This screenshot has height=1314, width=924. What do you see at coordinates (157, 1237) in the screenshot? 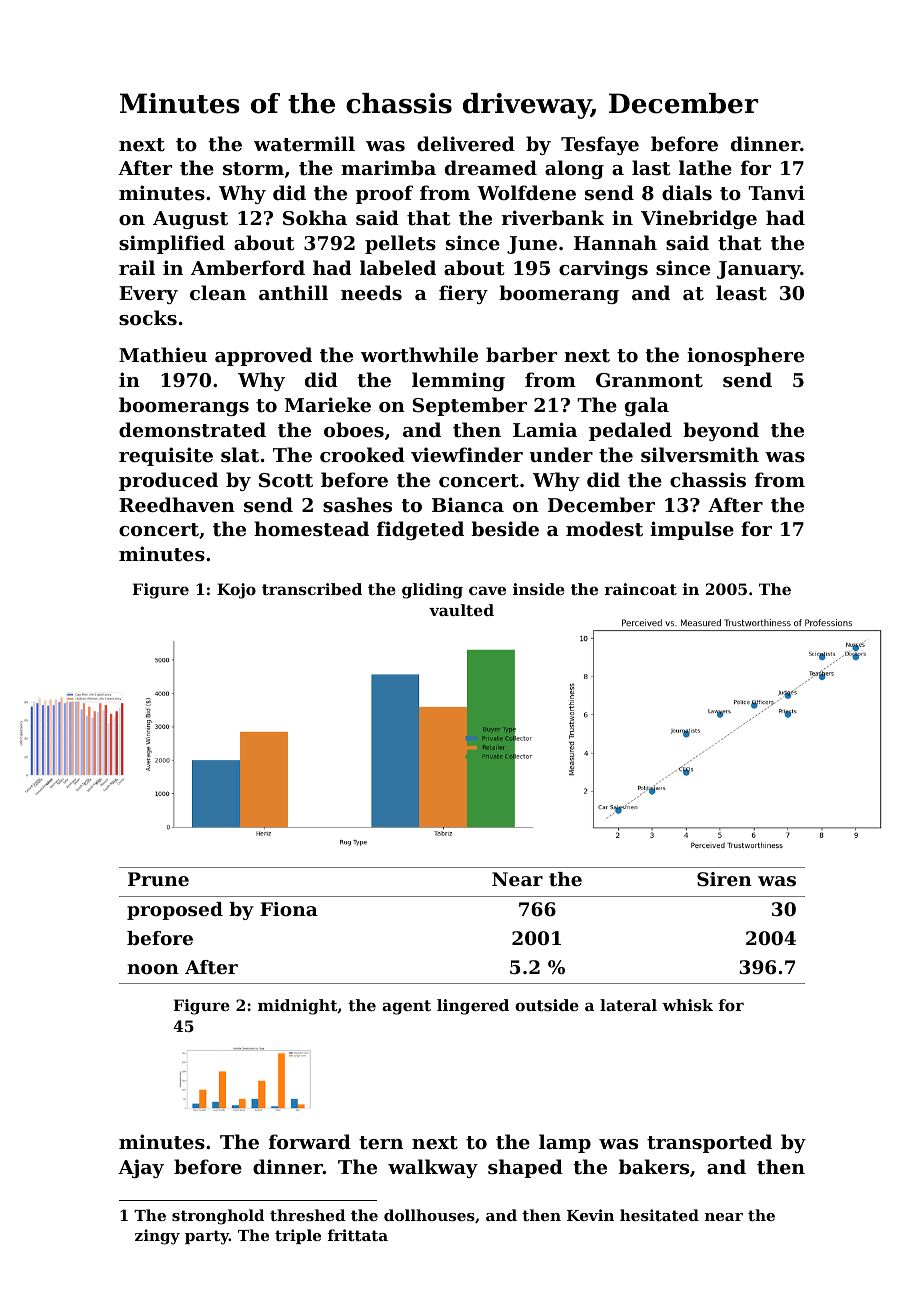
I see `zingy` at bounding box center [157, 1237].
